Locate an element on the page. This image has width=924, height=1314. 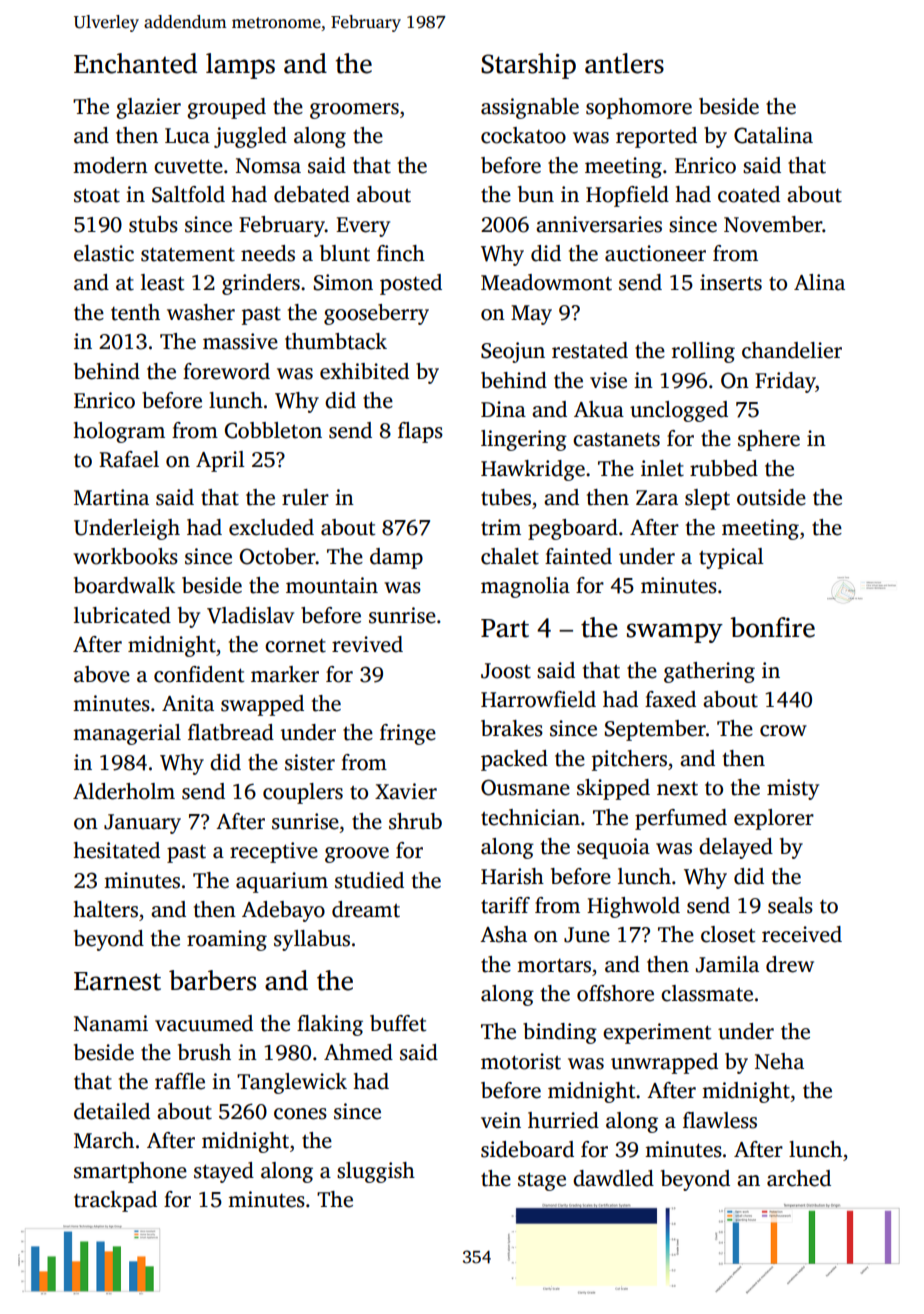
couplers is located at coordinates (303, 793).
